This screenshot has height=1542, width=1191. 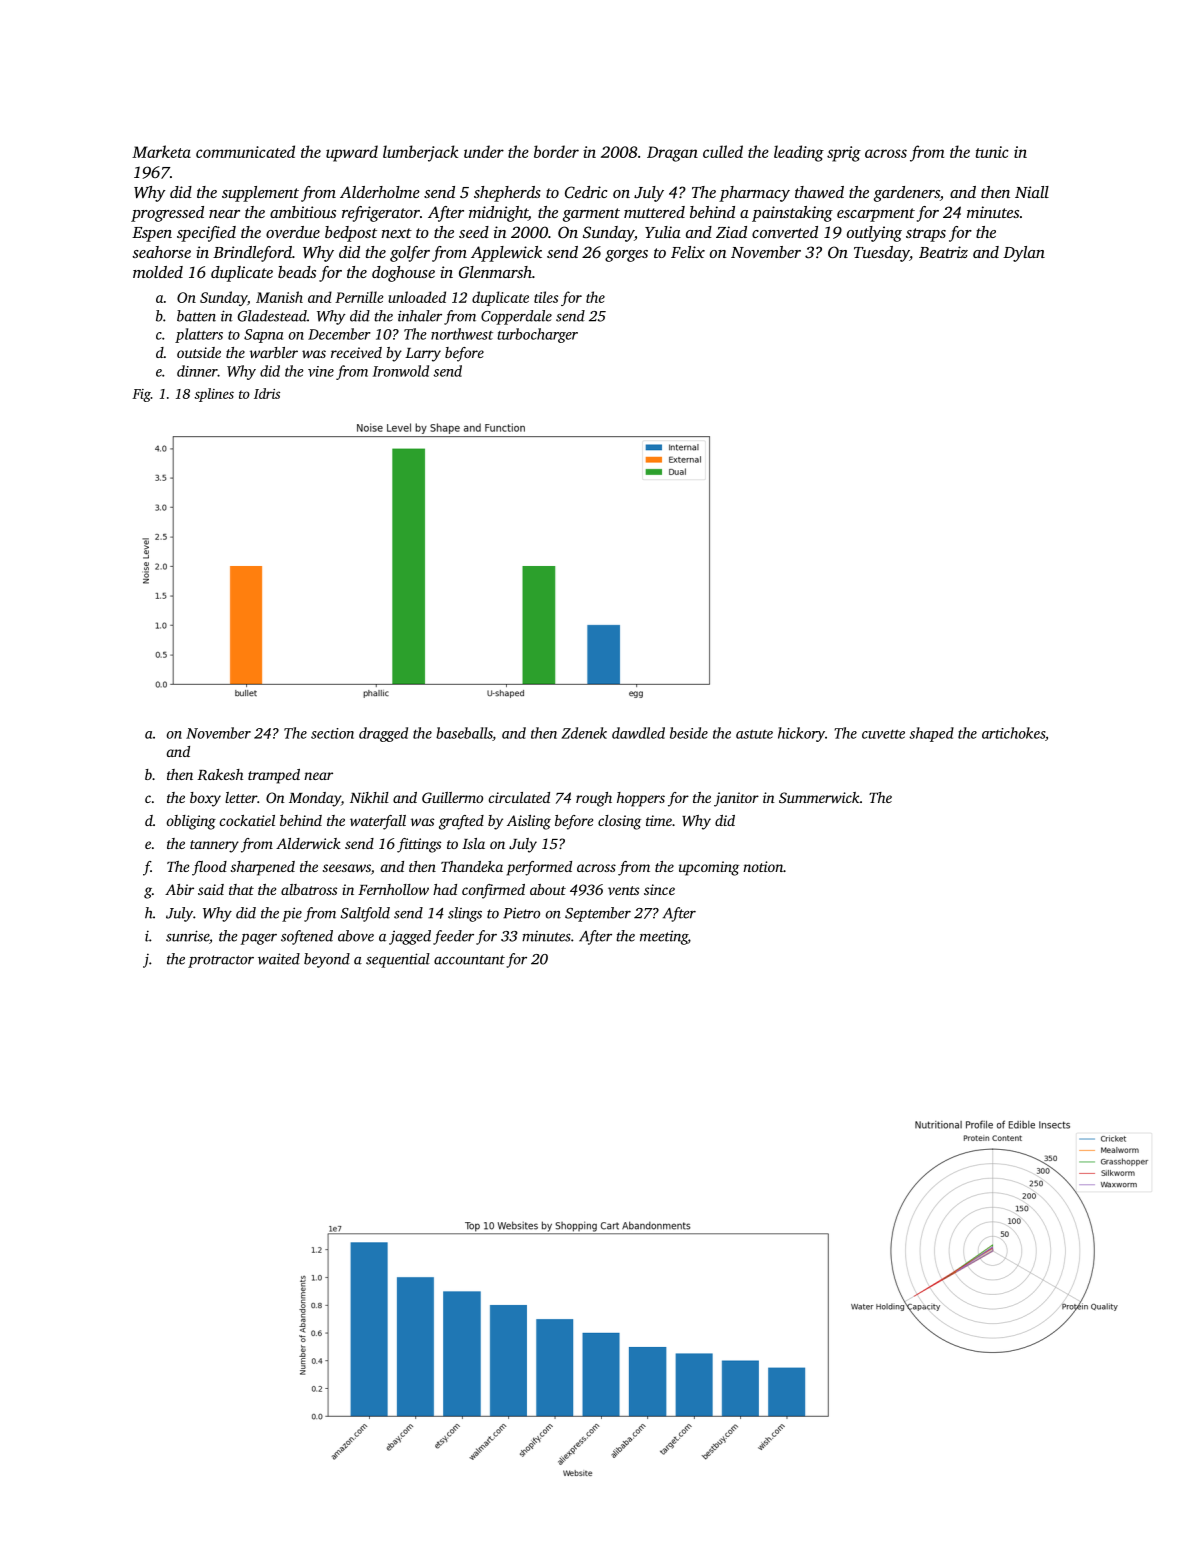 What do you see at coordinates (352, 153) in the screenshot?
I see `upward` at bounding box center [352, 153].
